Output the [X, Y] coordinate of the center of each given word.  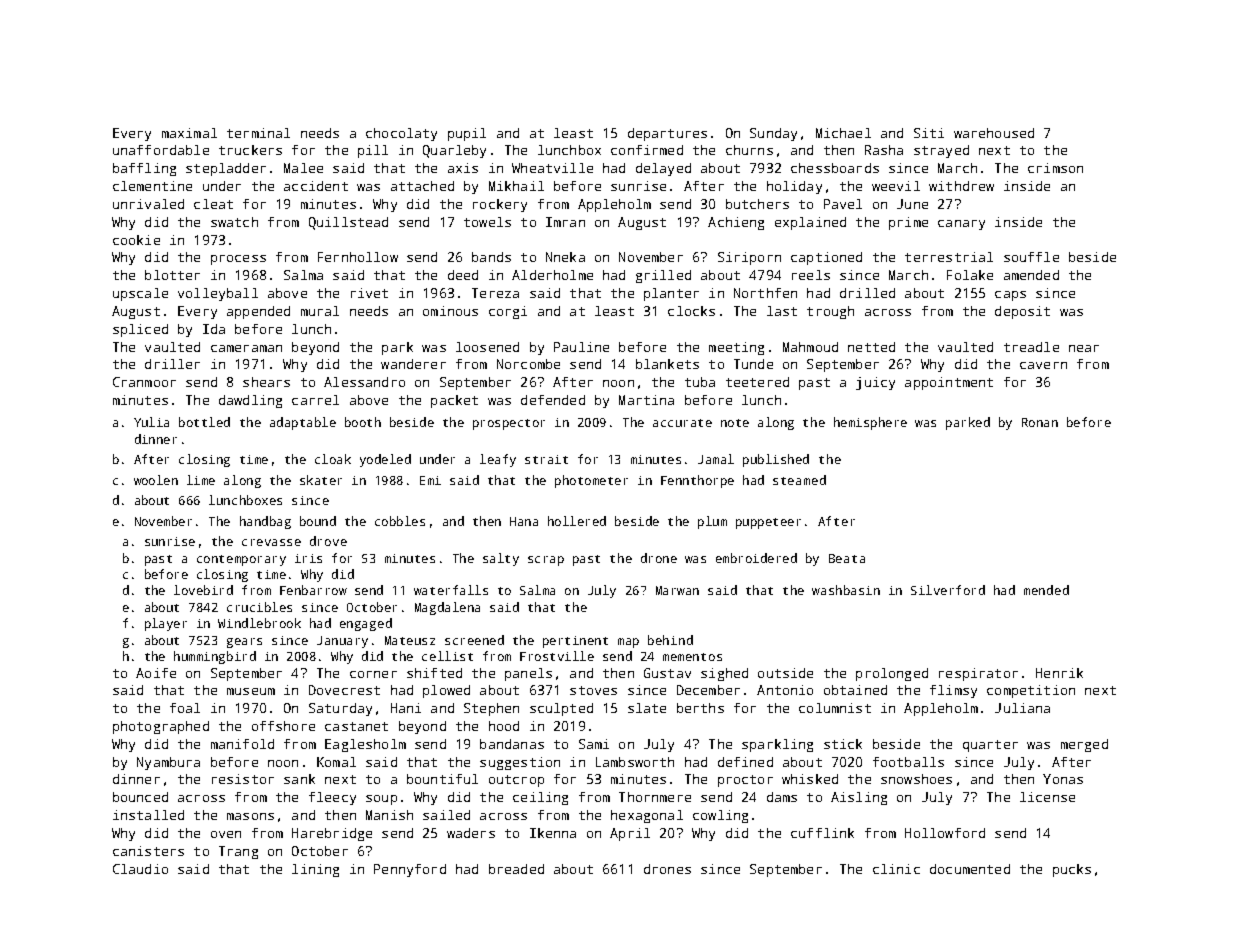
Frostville [557, 656]
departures [667, 134]
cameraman [246, 348]
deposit [1022, 312]
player [166, 624]
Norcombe [528, 364]
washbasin [846, 590]
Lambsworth [635, 762]
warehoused [994, 133]
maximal [189, 133]
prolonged [892, 674]
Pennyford [410, 870]
